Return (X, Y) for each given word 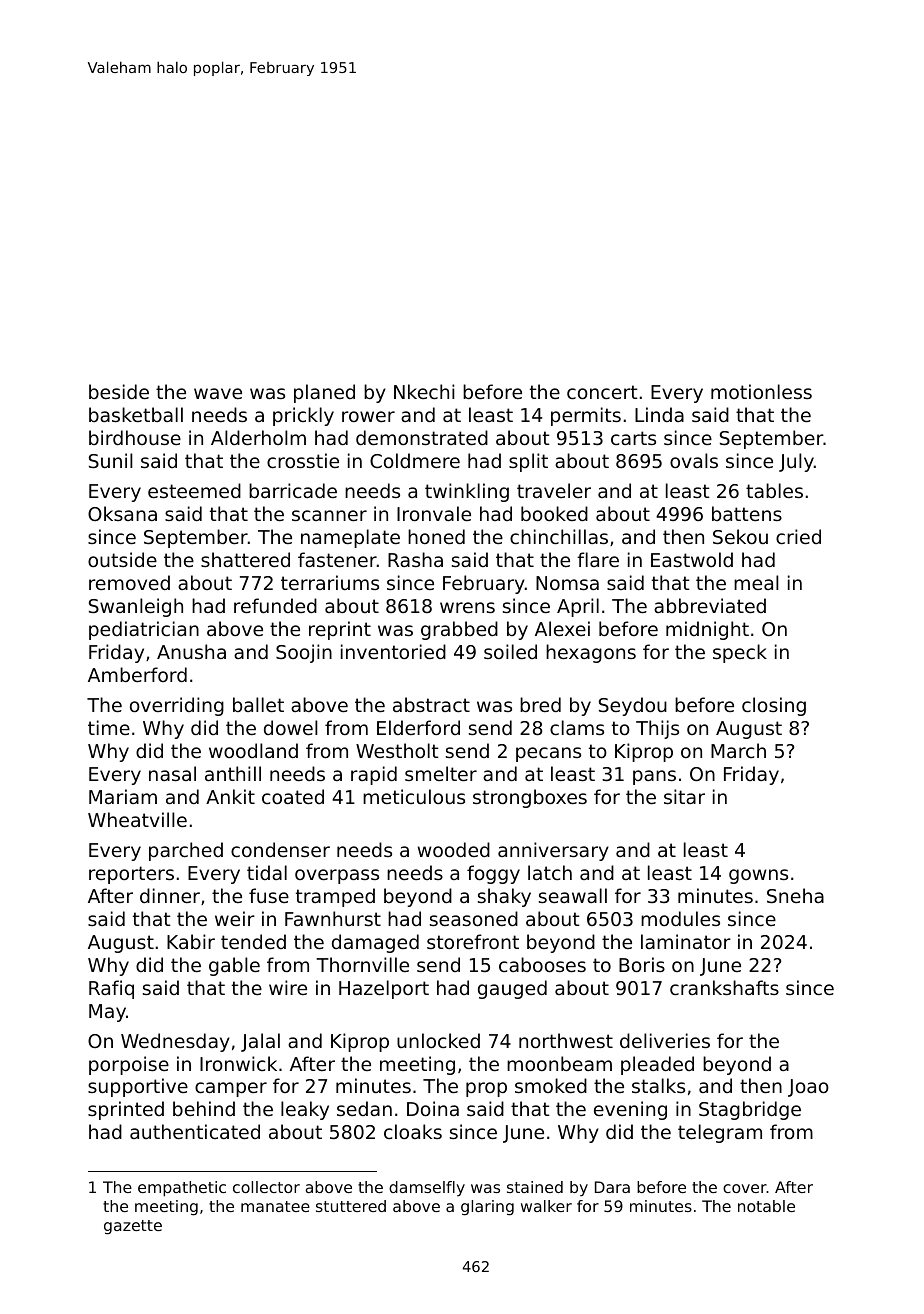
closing (774, 706)
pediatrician (144, 630)
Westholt (397, 750)
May (107, 1013)
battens (747, 513)
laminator (686, 941)
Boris (642, 964)
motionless (761, 391)
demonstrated (422, 437)
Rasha (415, 559)
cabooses (542, 964)
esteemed (194, 490)
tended (253, 941)
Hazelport (384, 989)
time (109, 727)
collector (266, 1187)
